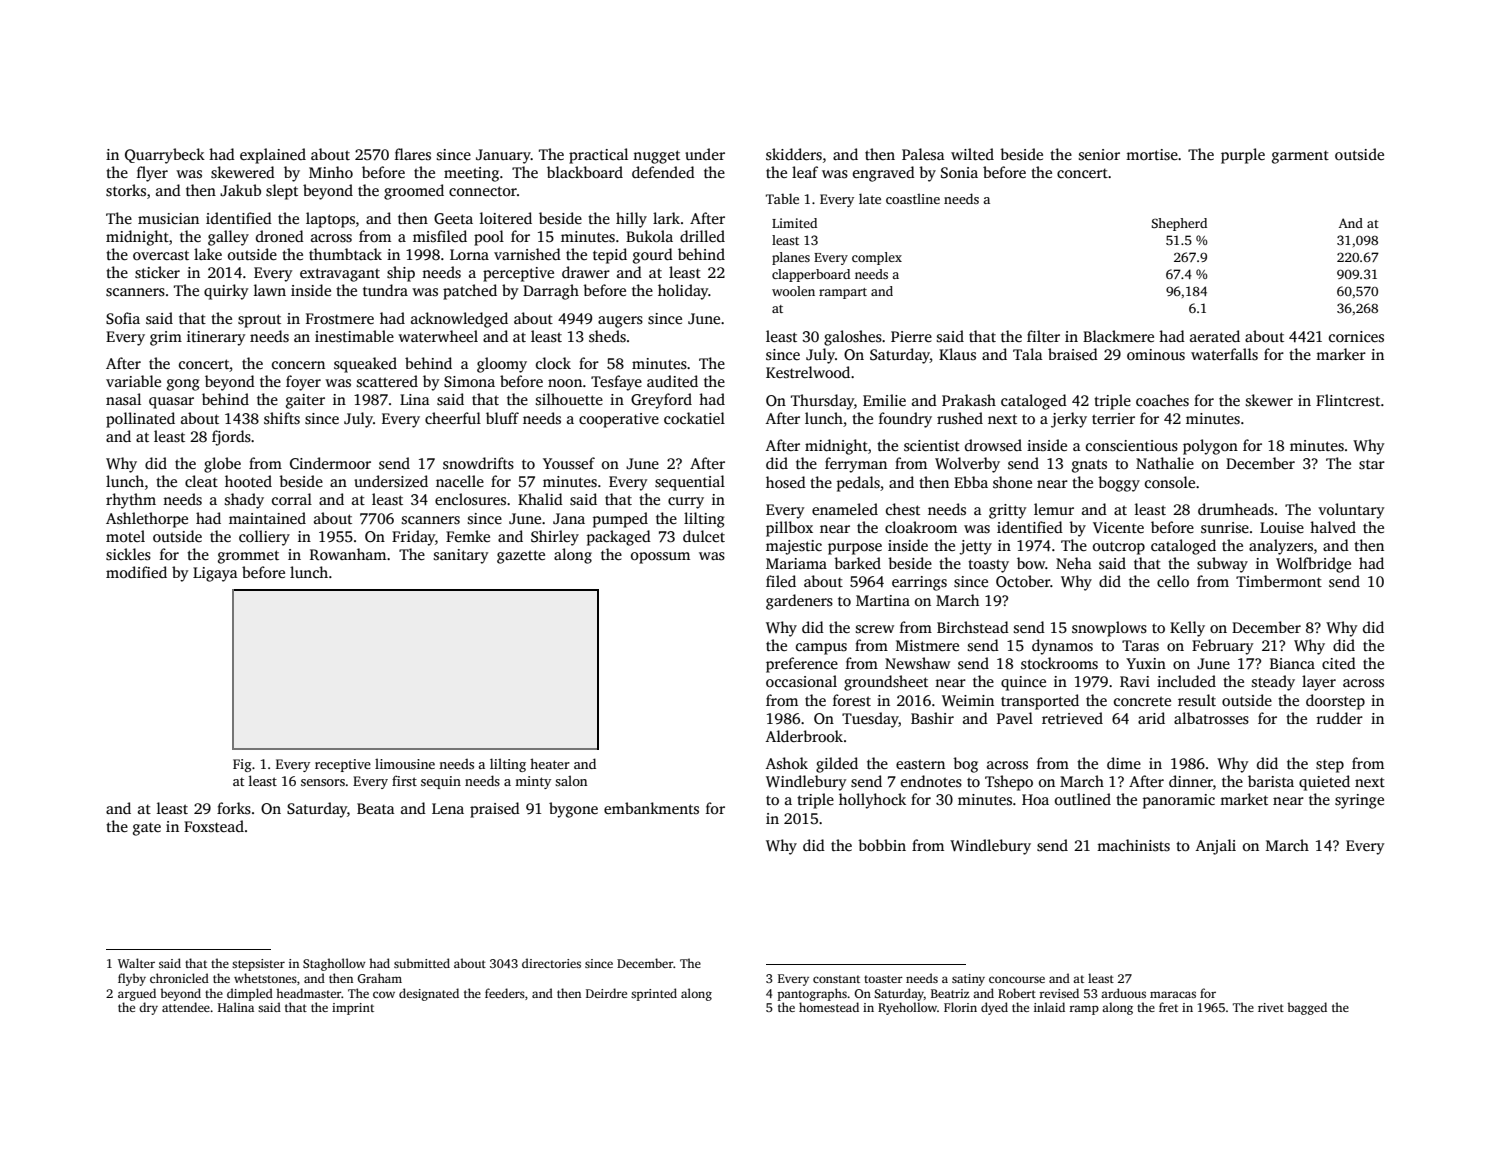  I want to click on Quarrybeck, so click(165, 156).
